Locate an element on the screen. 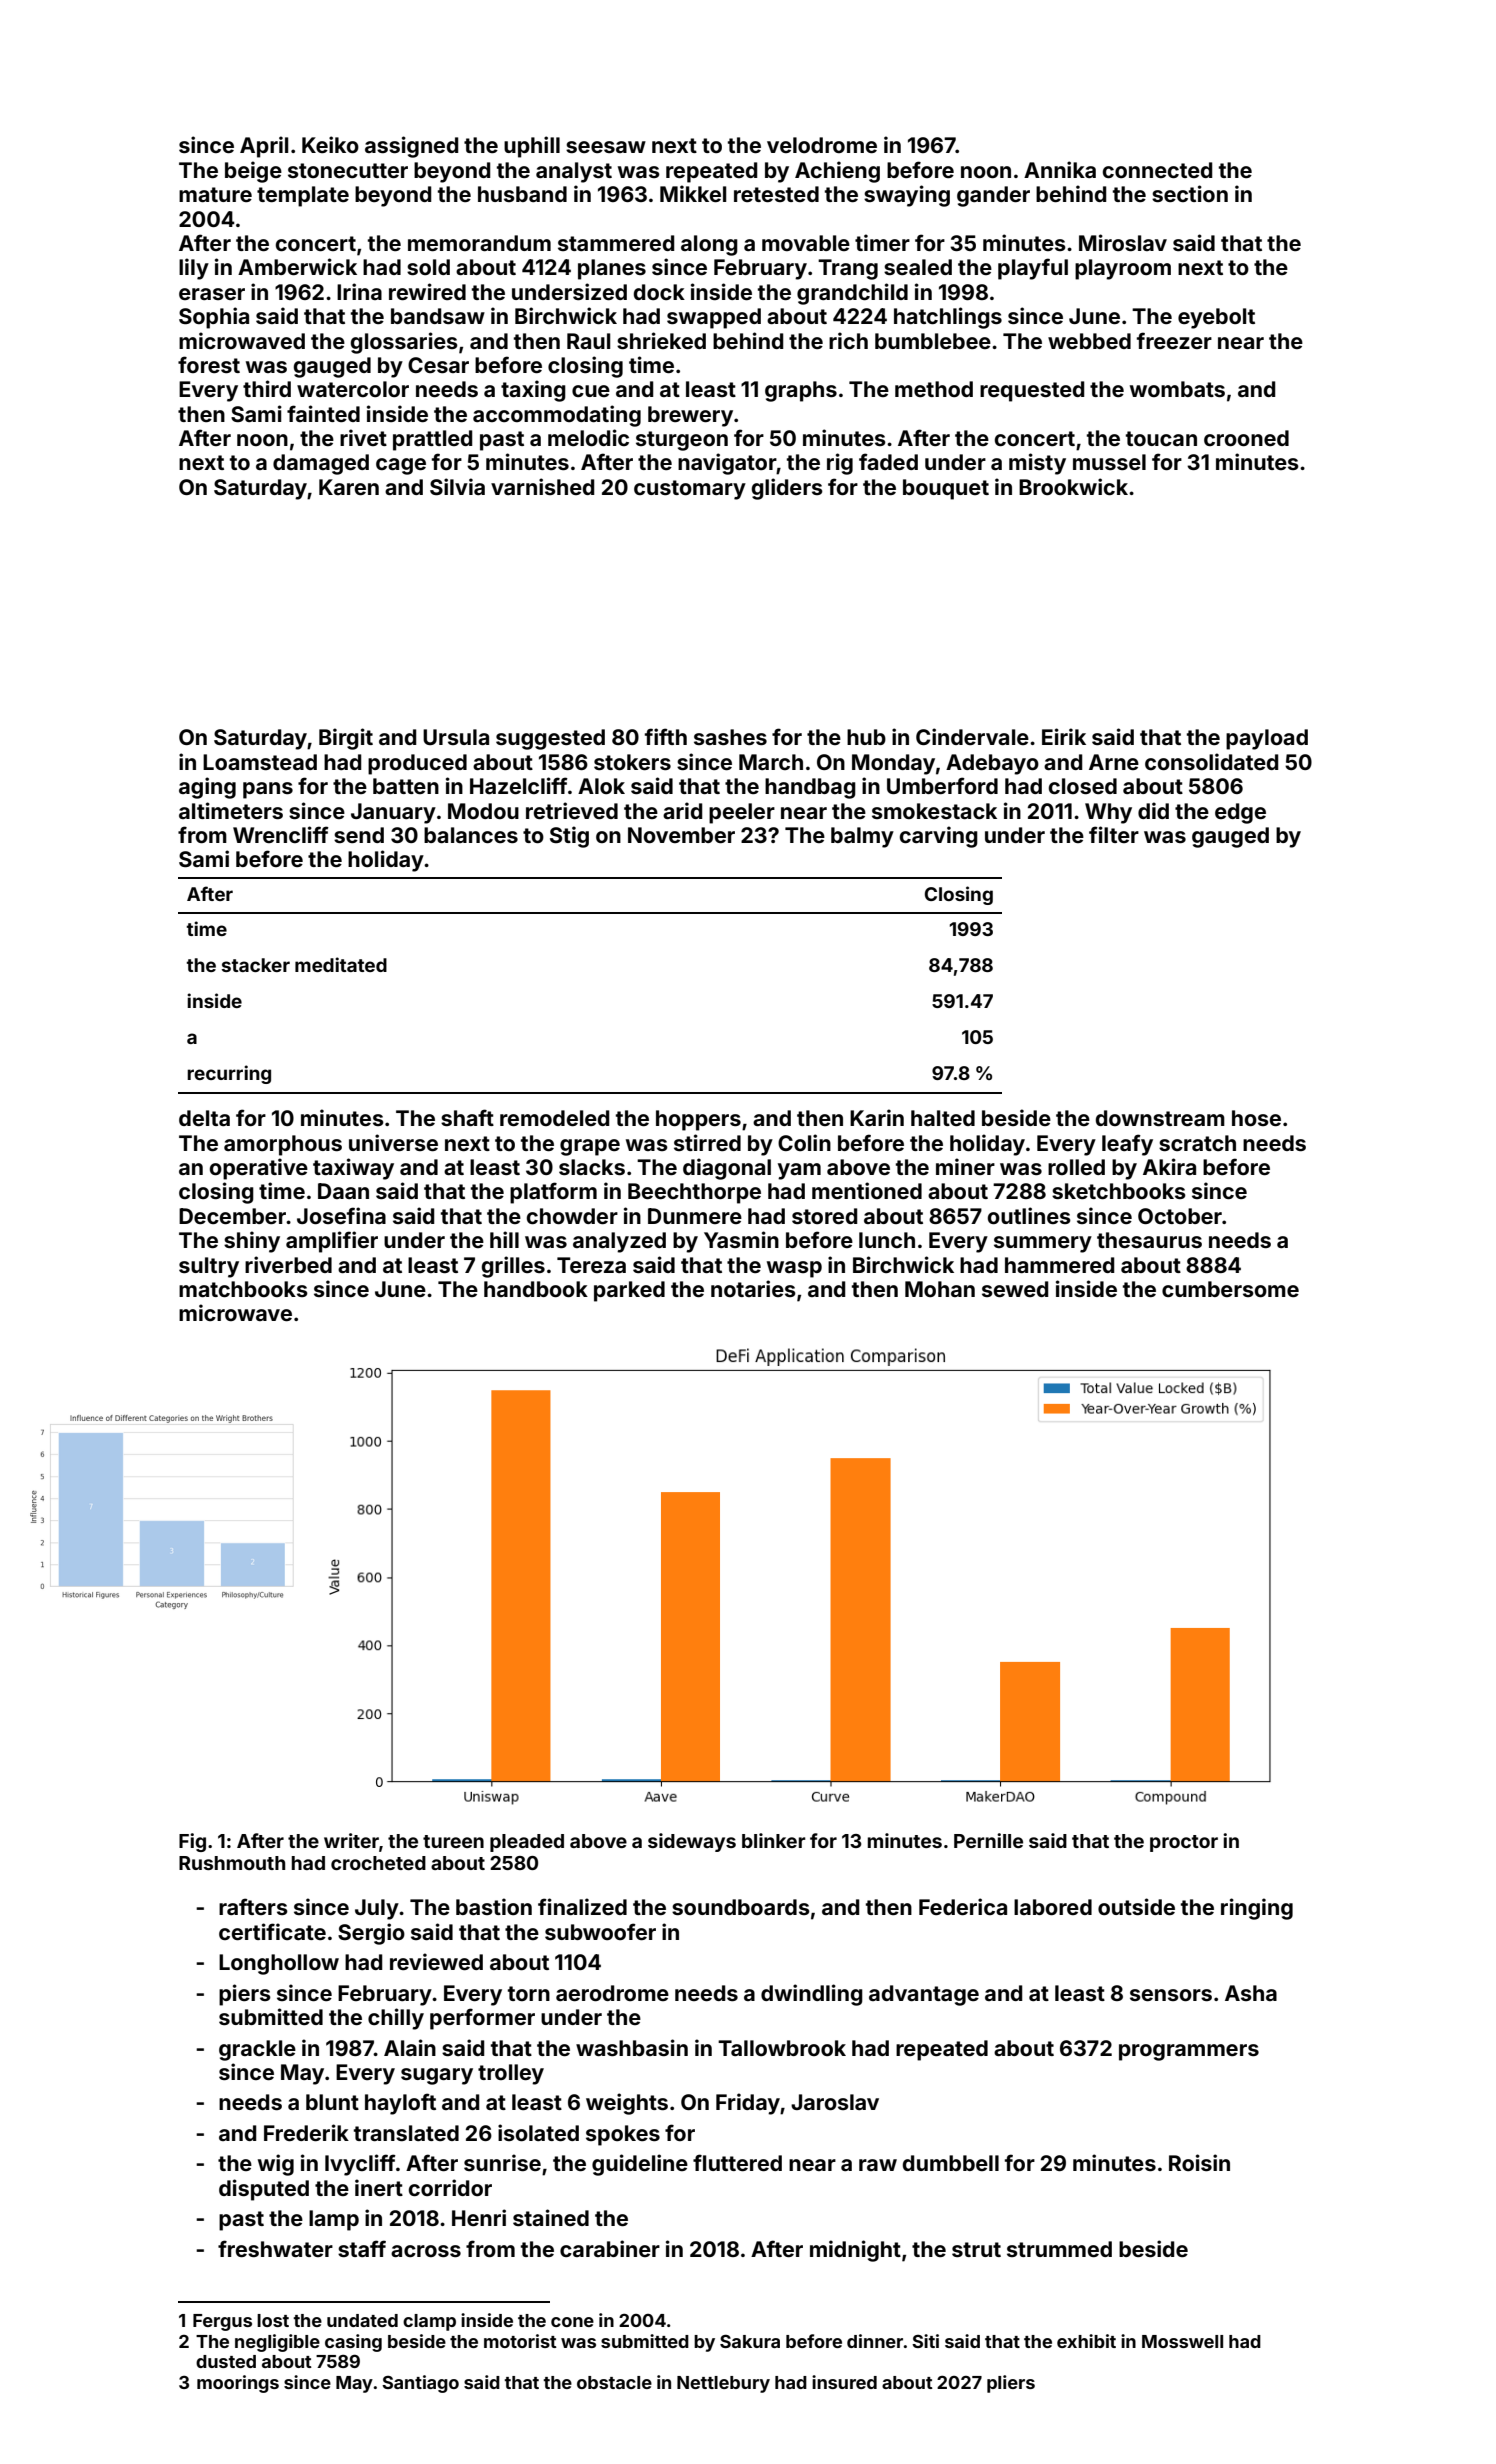 This screenshot has height=2464, width=1496. grape is located at coordinates (590, 1147).
